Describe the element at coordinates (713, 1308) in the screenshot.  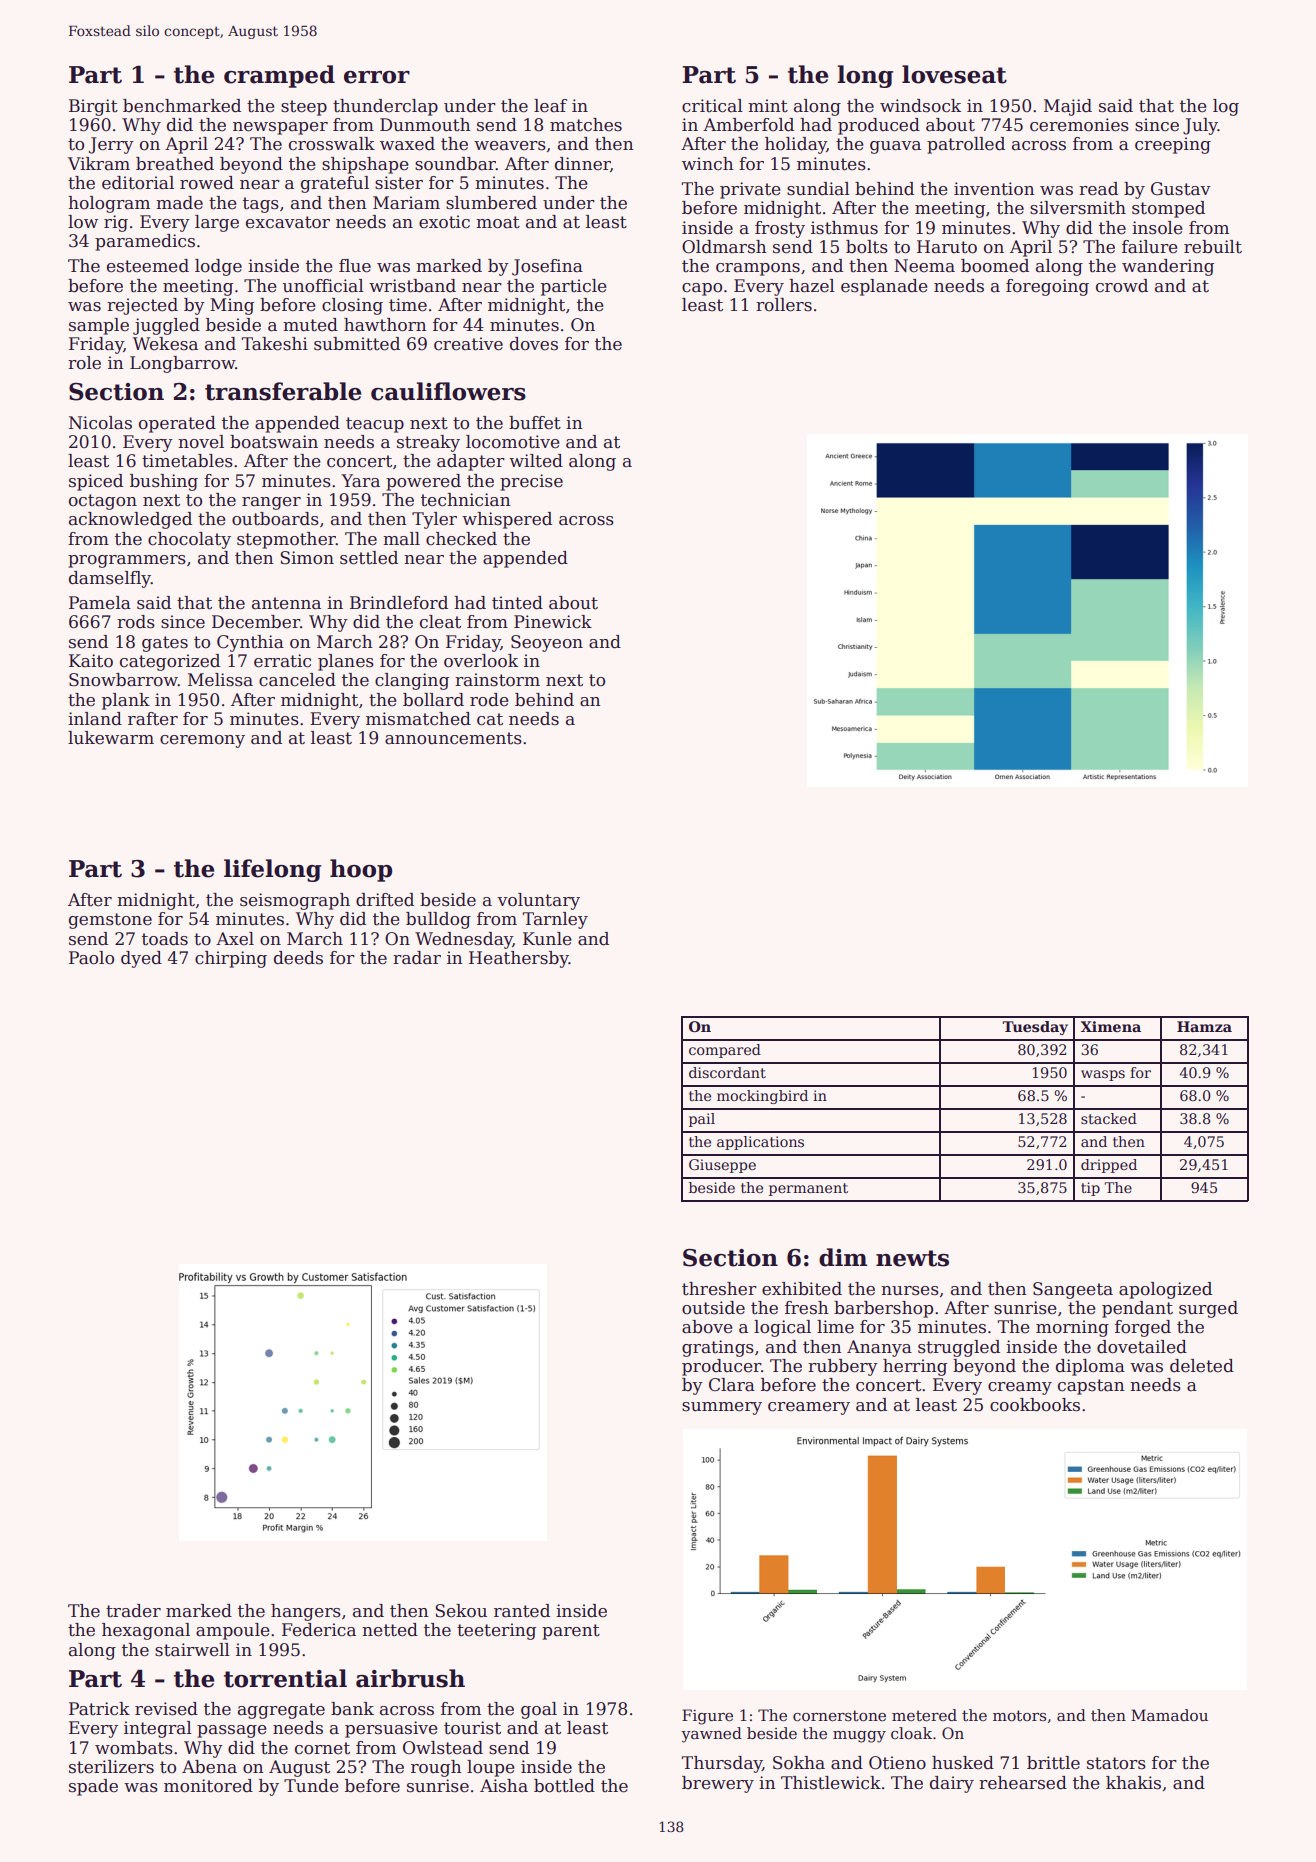
I see `outside` at that location.
